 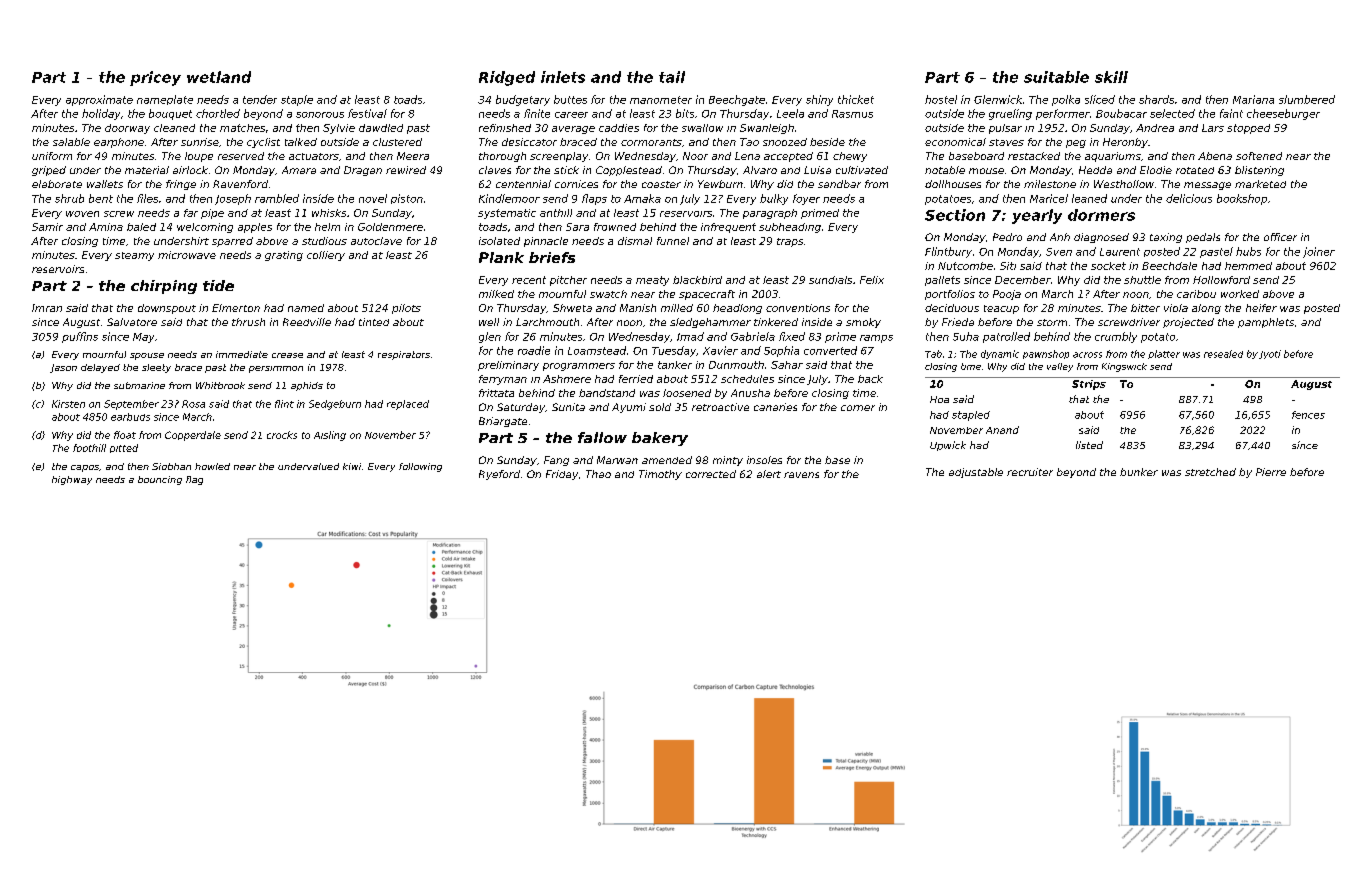 What do you see at coordinates (790, 113) in the screenshot?
I see `Leela` at bounding box center [790, 113].
